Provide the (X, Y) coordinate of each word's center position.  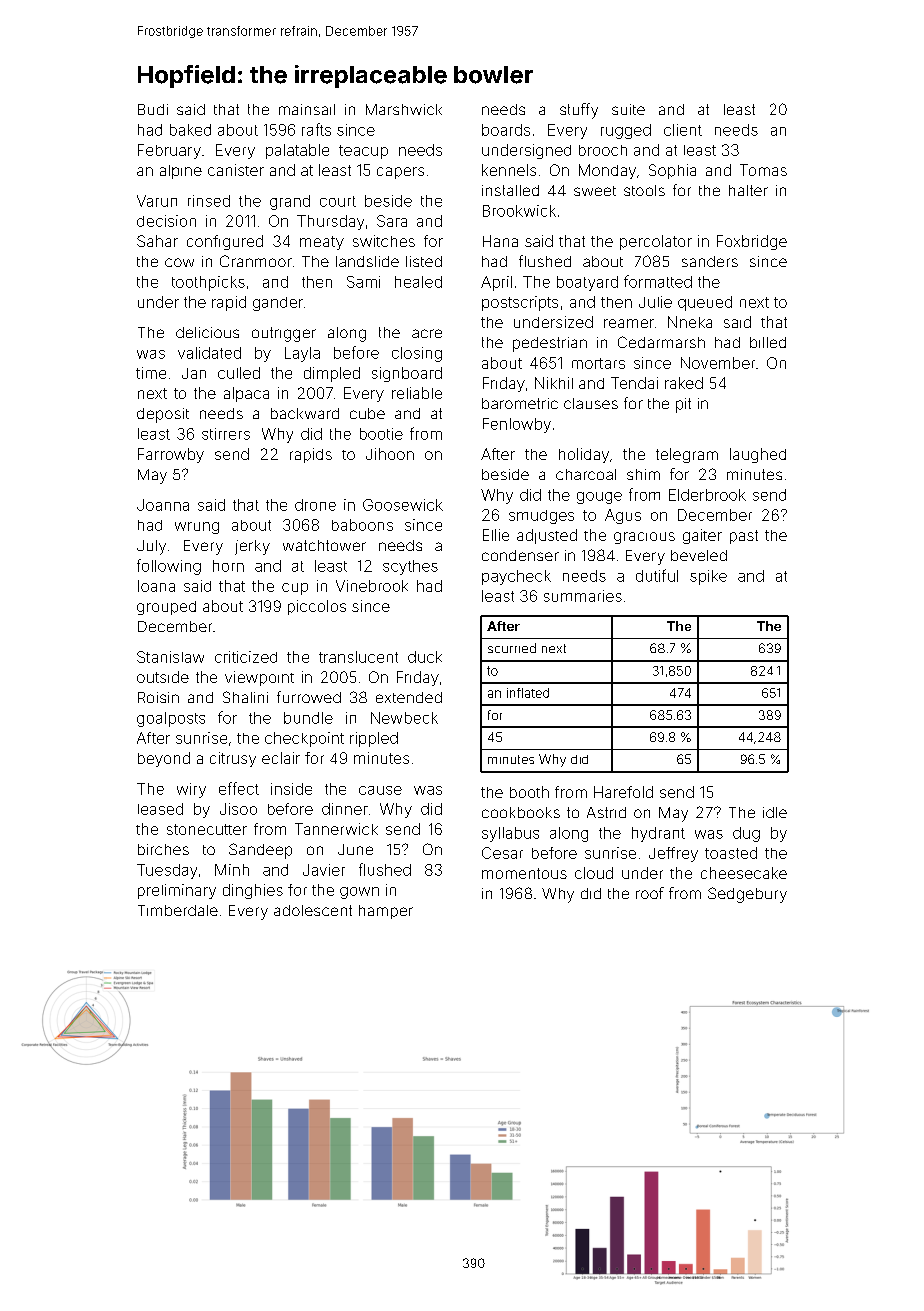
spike (708, 577)
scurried (512, 648)
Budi (153, 109)
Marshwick (404, 109)
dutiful (657, 575)
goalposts (171, 719)
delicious (207, 332)
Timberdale (178, 910)
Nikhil (554, 383)
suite (628, 109)
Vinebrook (372, 586)
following (169, 567)
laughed (758, 455)
